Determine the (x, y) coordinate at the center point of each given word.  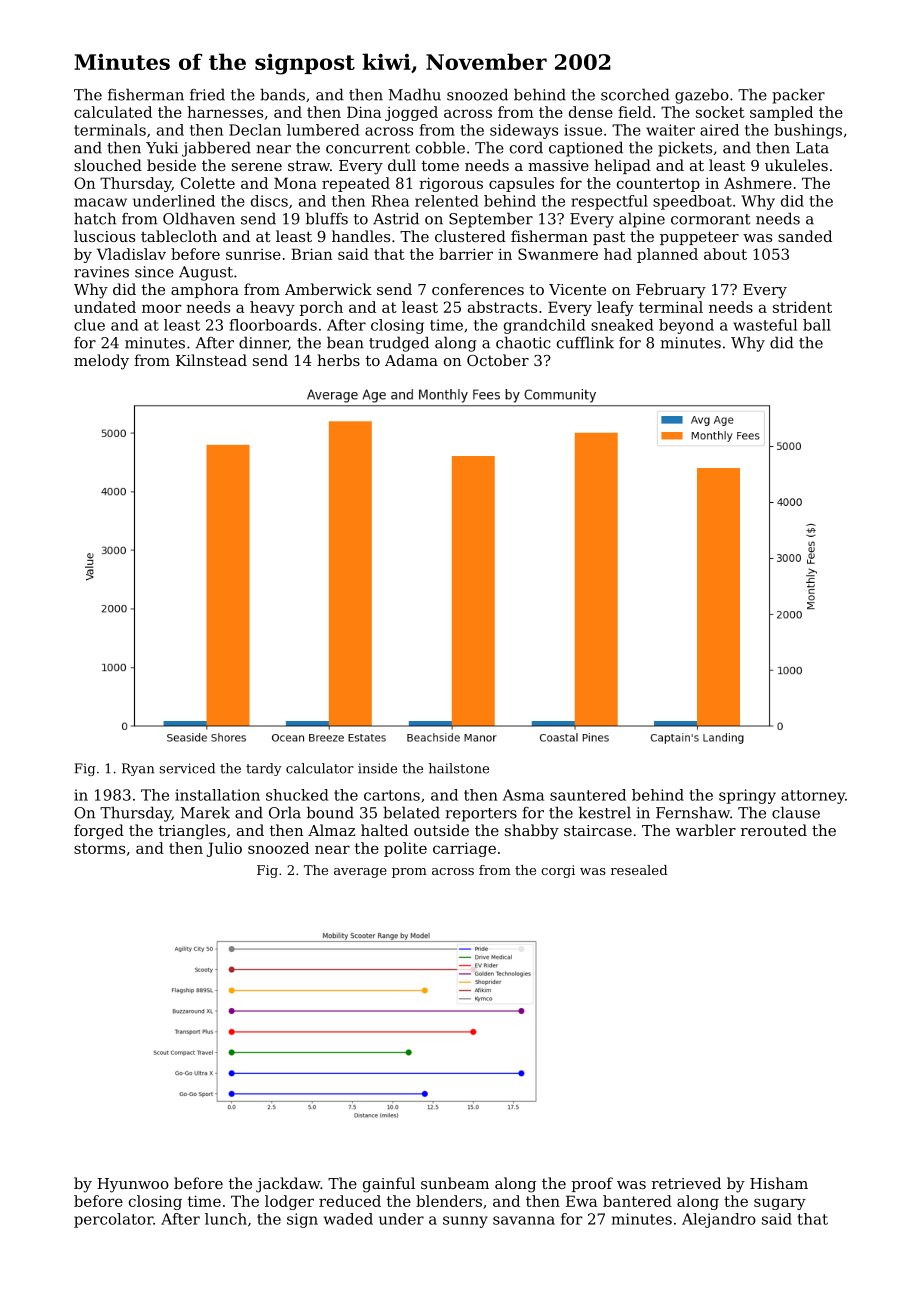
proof (592, 1184)
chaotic (523, 342)
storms (99, 848)
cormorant (710, 219)
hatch (95, 218)
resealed (639, 870)
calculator (320, 768)
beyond (686, 326)
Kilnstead (211, 360)
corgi (558, 871)
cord (526, 147)
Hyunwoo (133, 1185)
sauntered (588, 795)
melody (101, 362)
